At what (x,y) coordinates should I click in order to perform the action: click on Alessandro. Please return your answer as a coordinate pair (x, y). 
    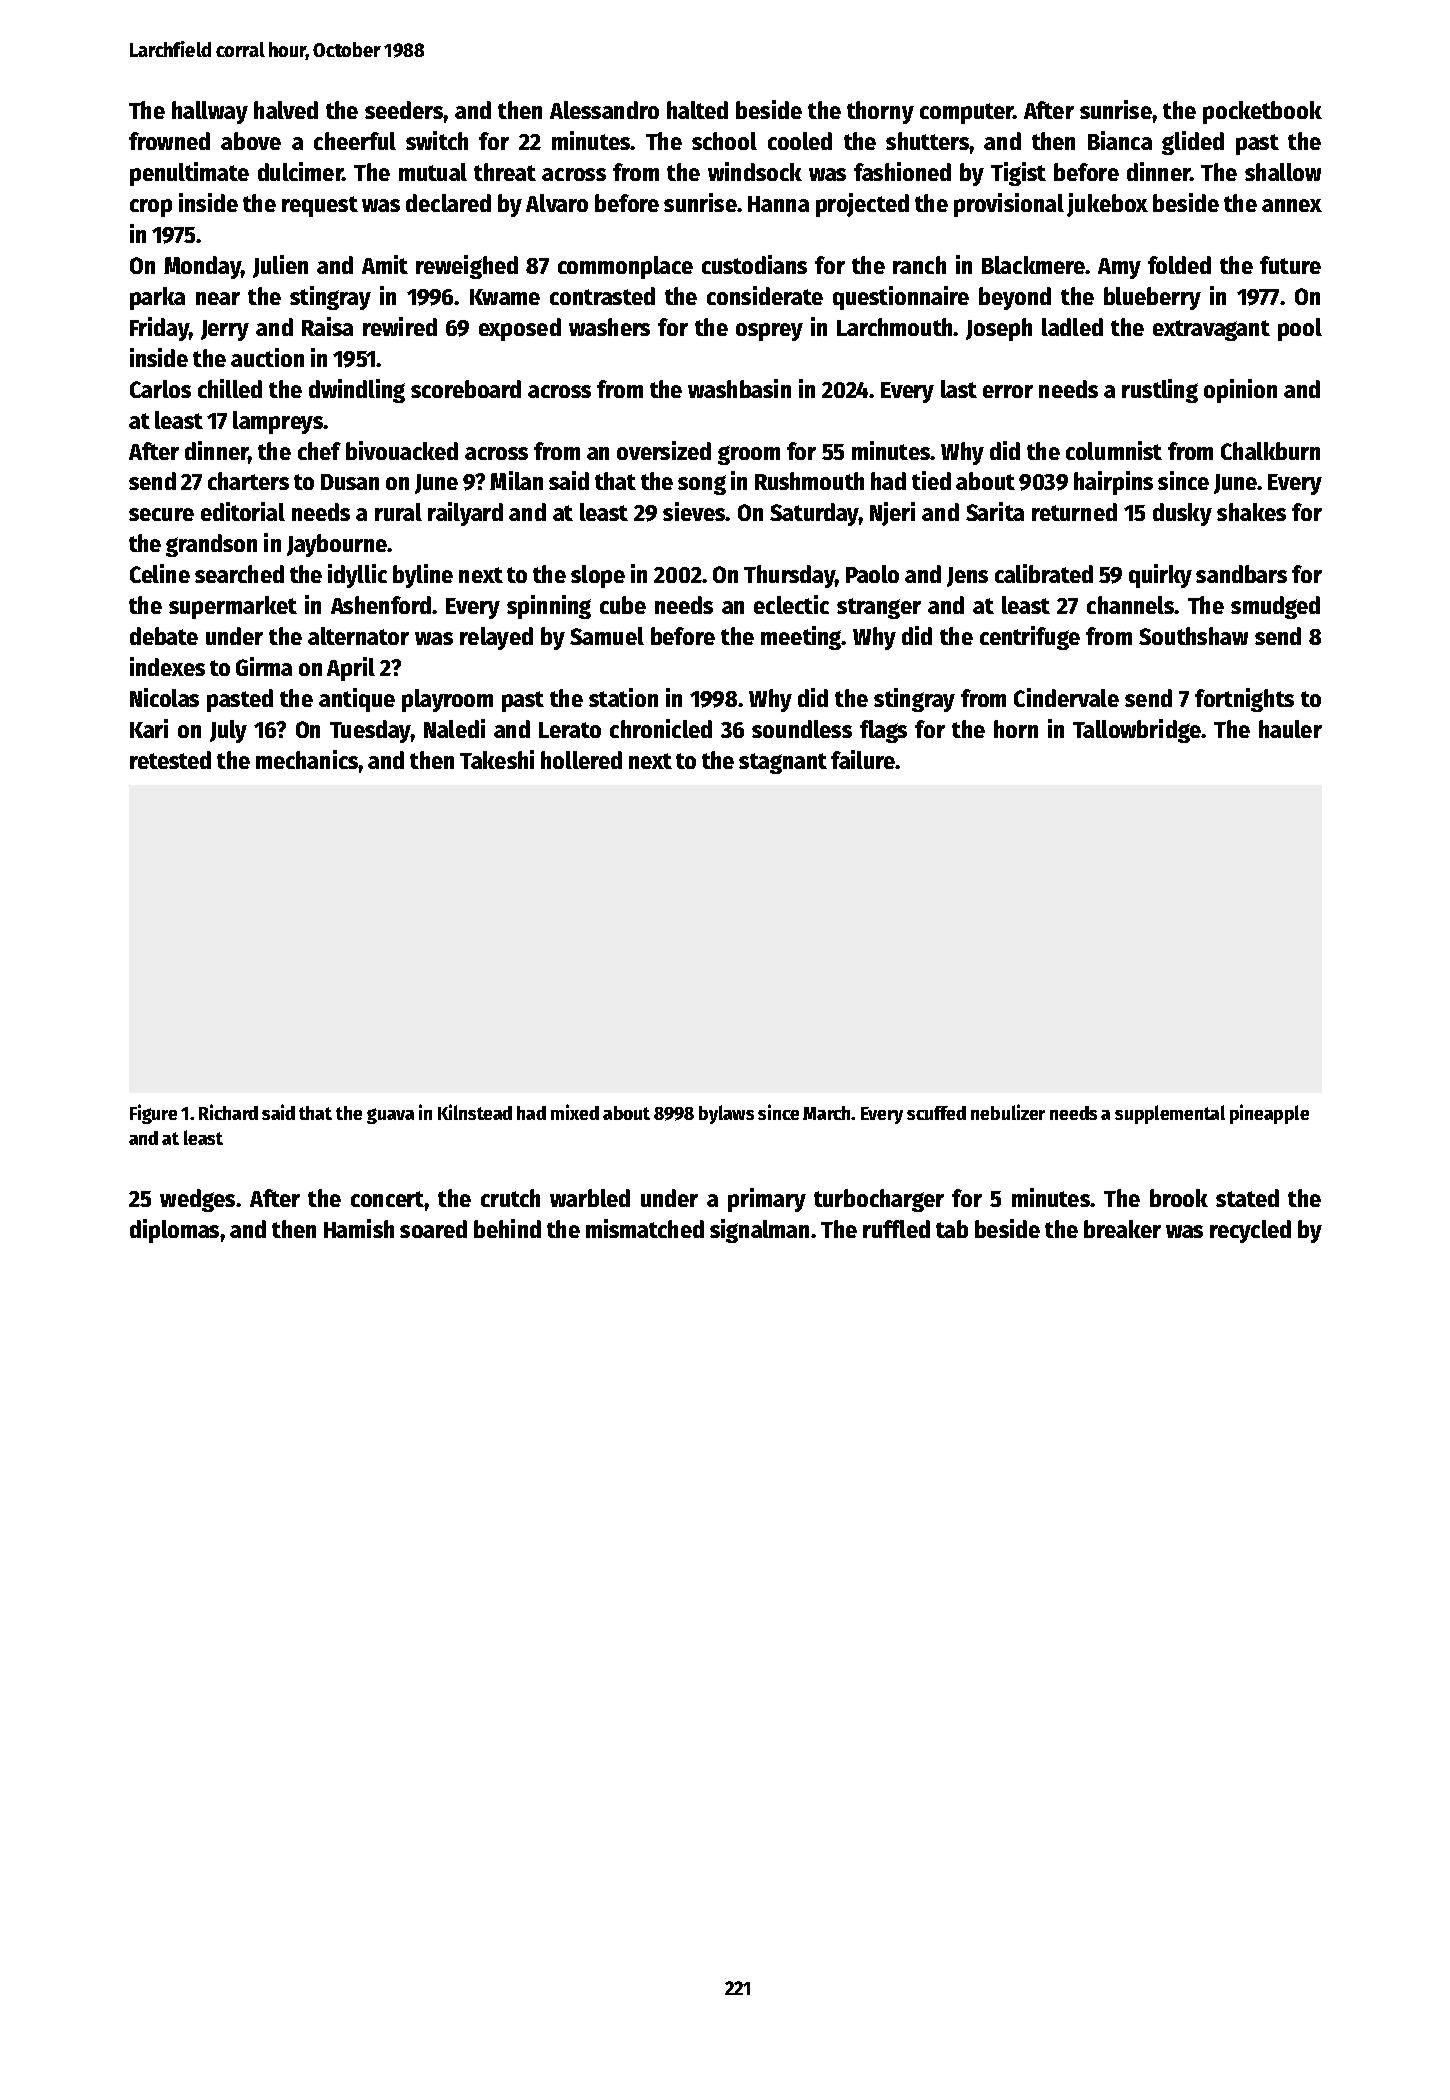
    Looking at the image, I should click on (604, 110).
